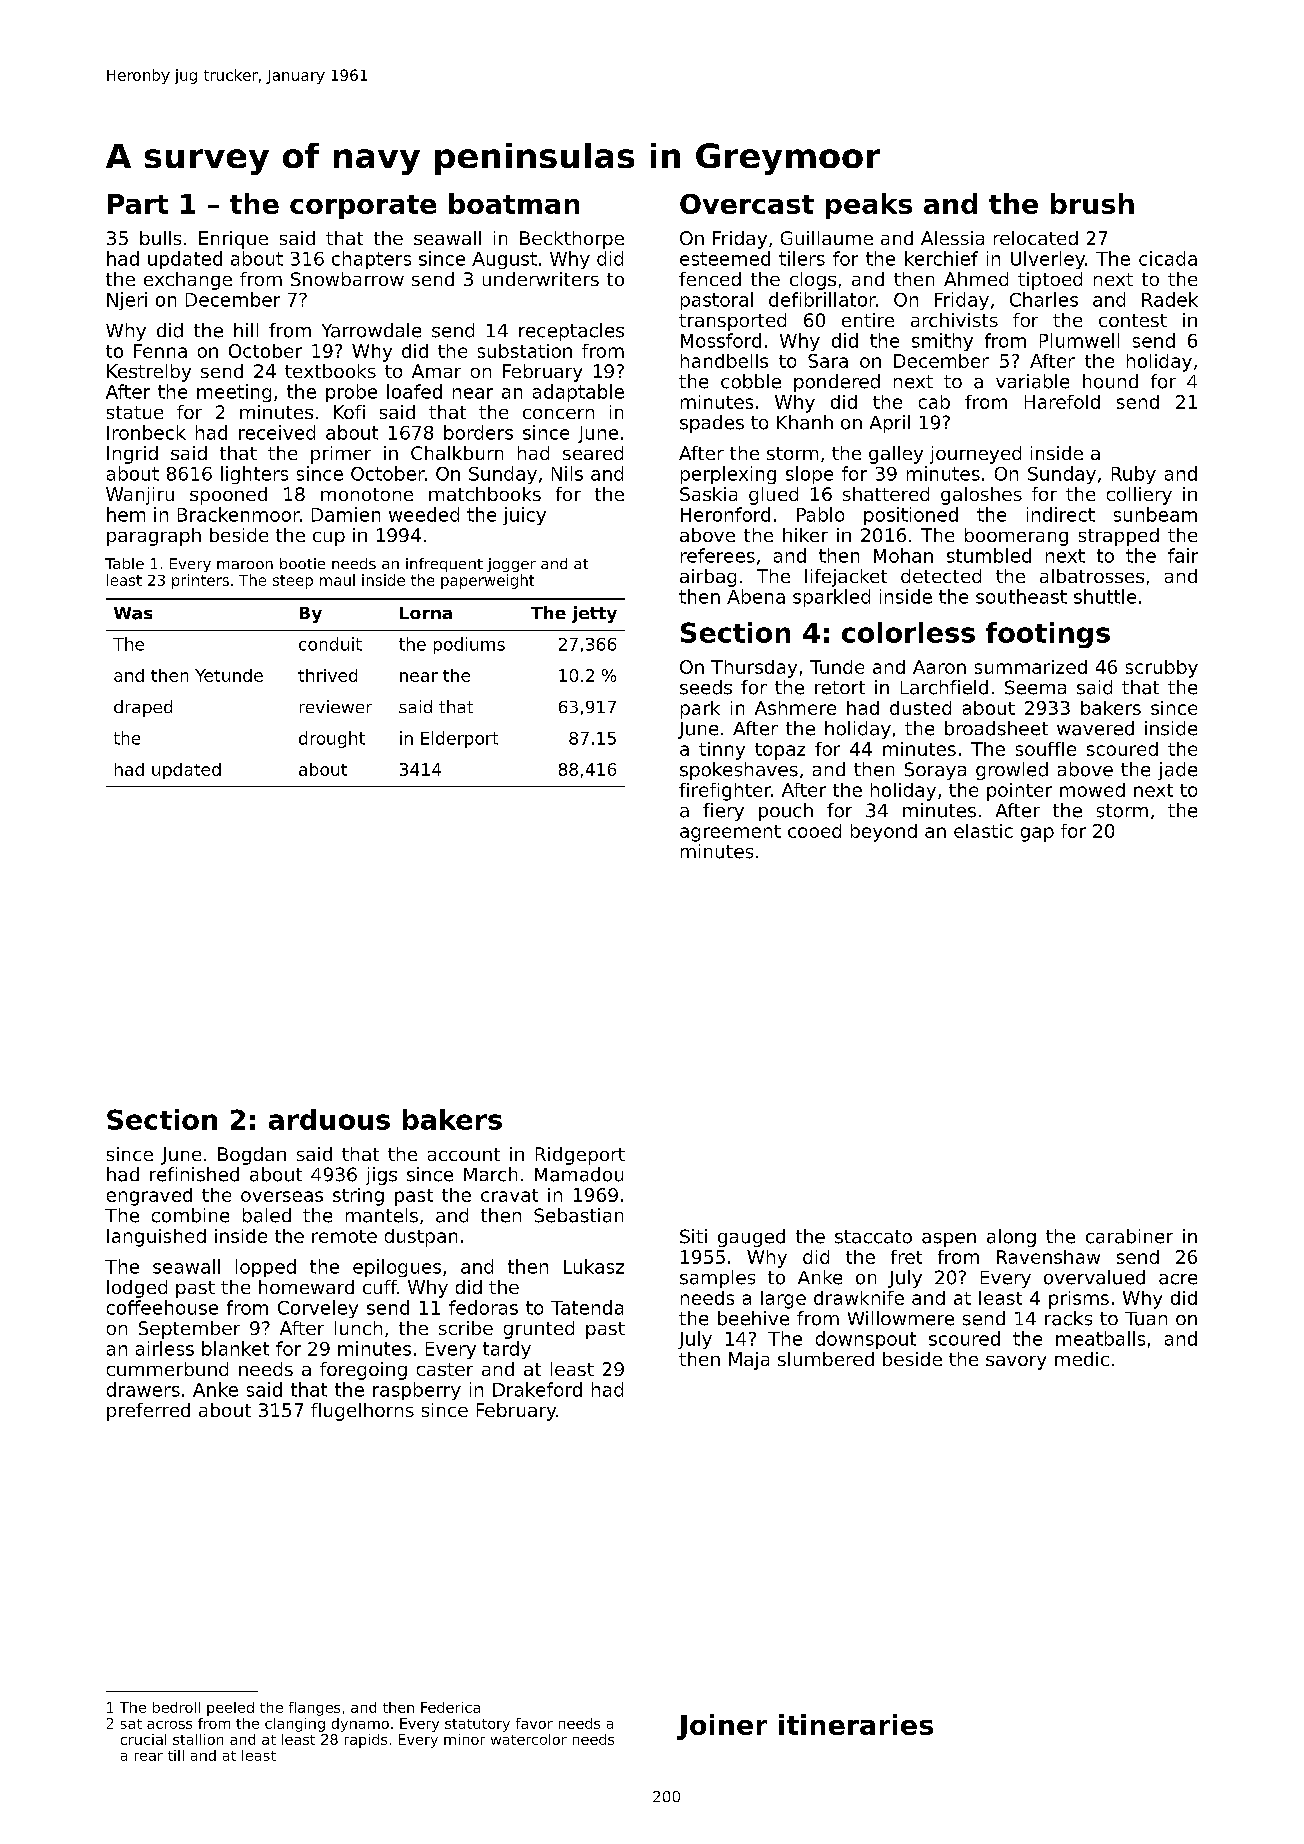 The height and width of the document is (1844, 1304). I want to click on staccato, so click(873, 1237).
